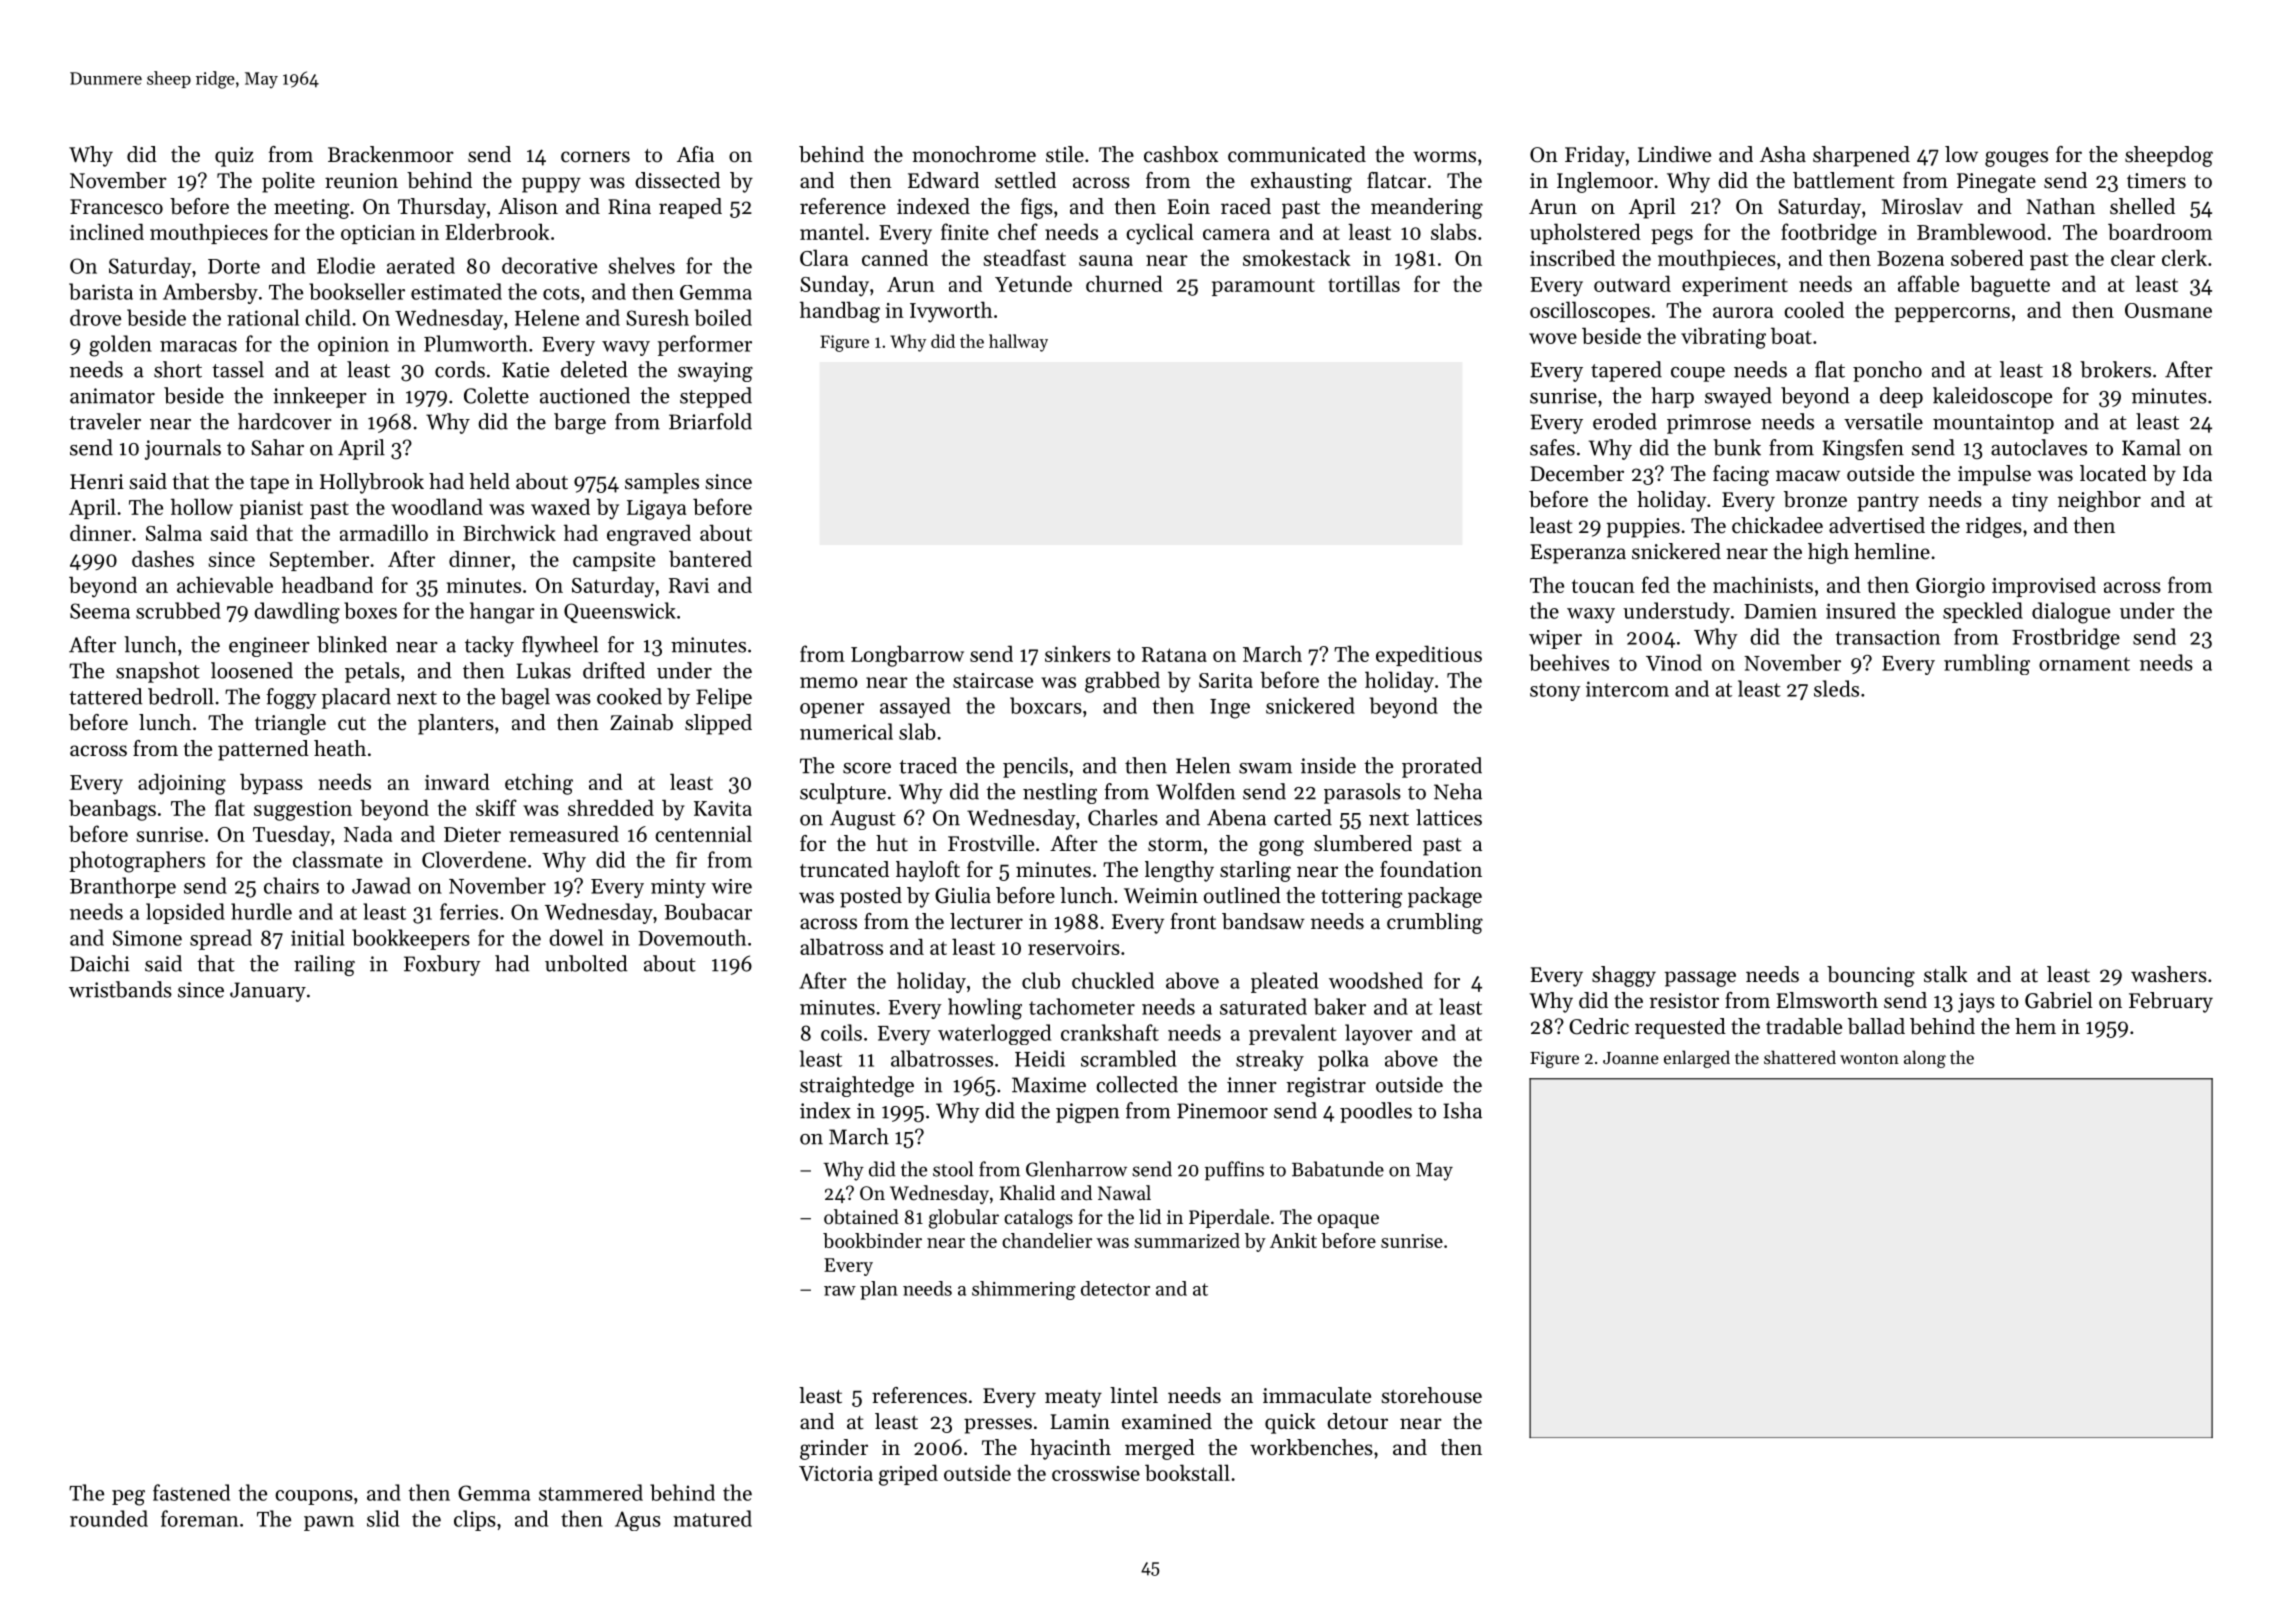 This screenshot has height=1614, width=2282. Describe the element at coordinates (689, 585) in the screenshot. I see `Ravi` at that location.
